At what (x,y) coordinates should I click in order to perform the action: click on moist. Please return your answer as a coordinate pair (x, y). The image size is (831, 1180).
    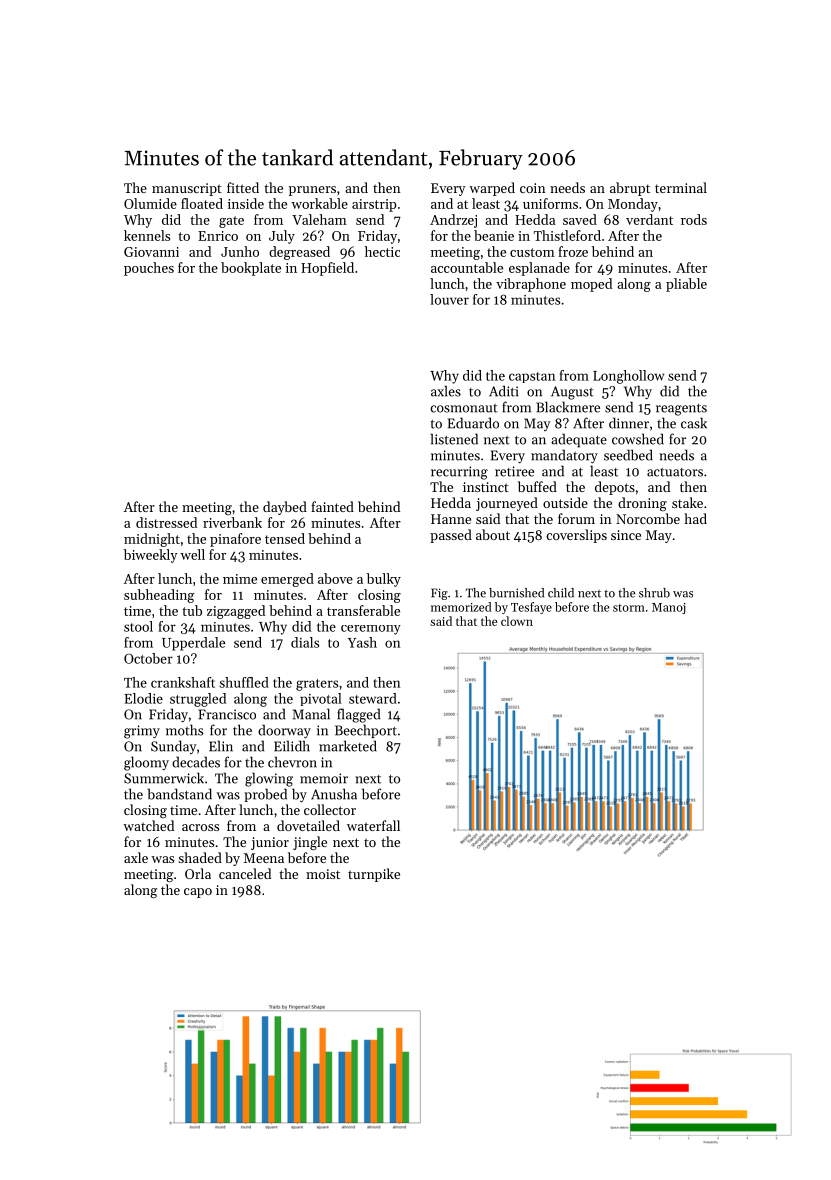
    Looking at the image, I should click on (323, 874).
